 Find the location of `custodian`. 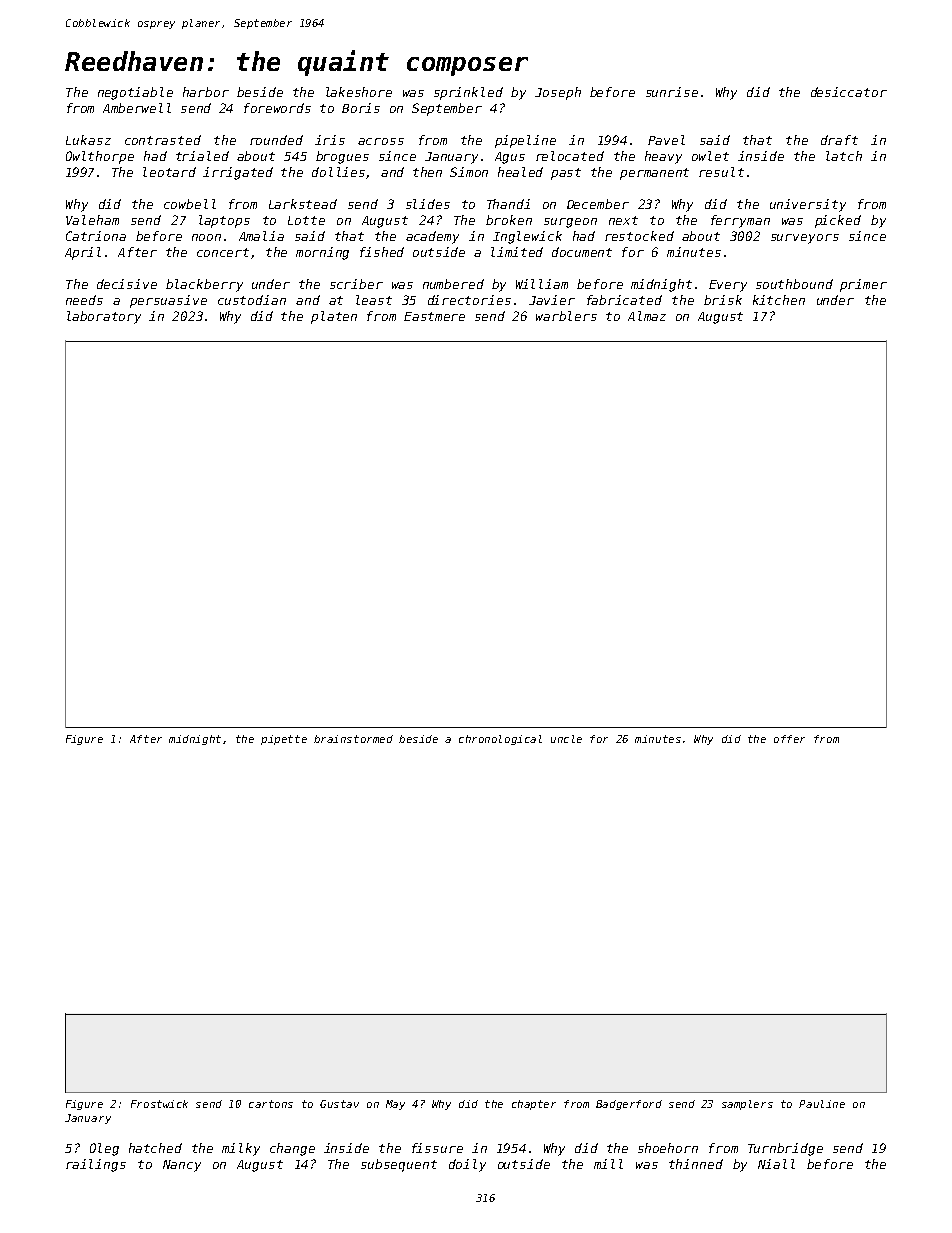

custodian is located at coordinates (252, 300).
